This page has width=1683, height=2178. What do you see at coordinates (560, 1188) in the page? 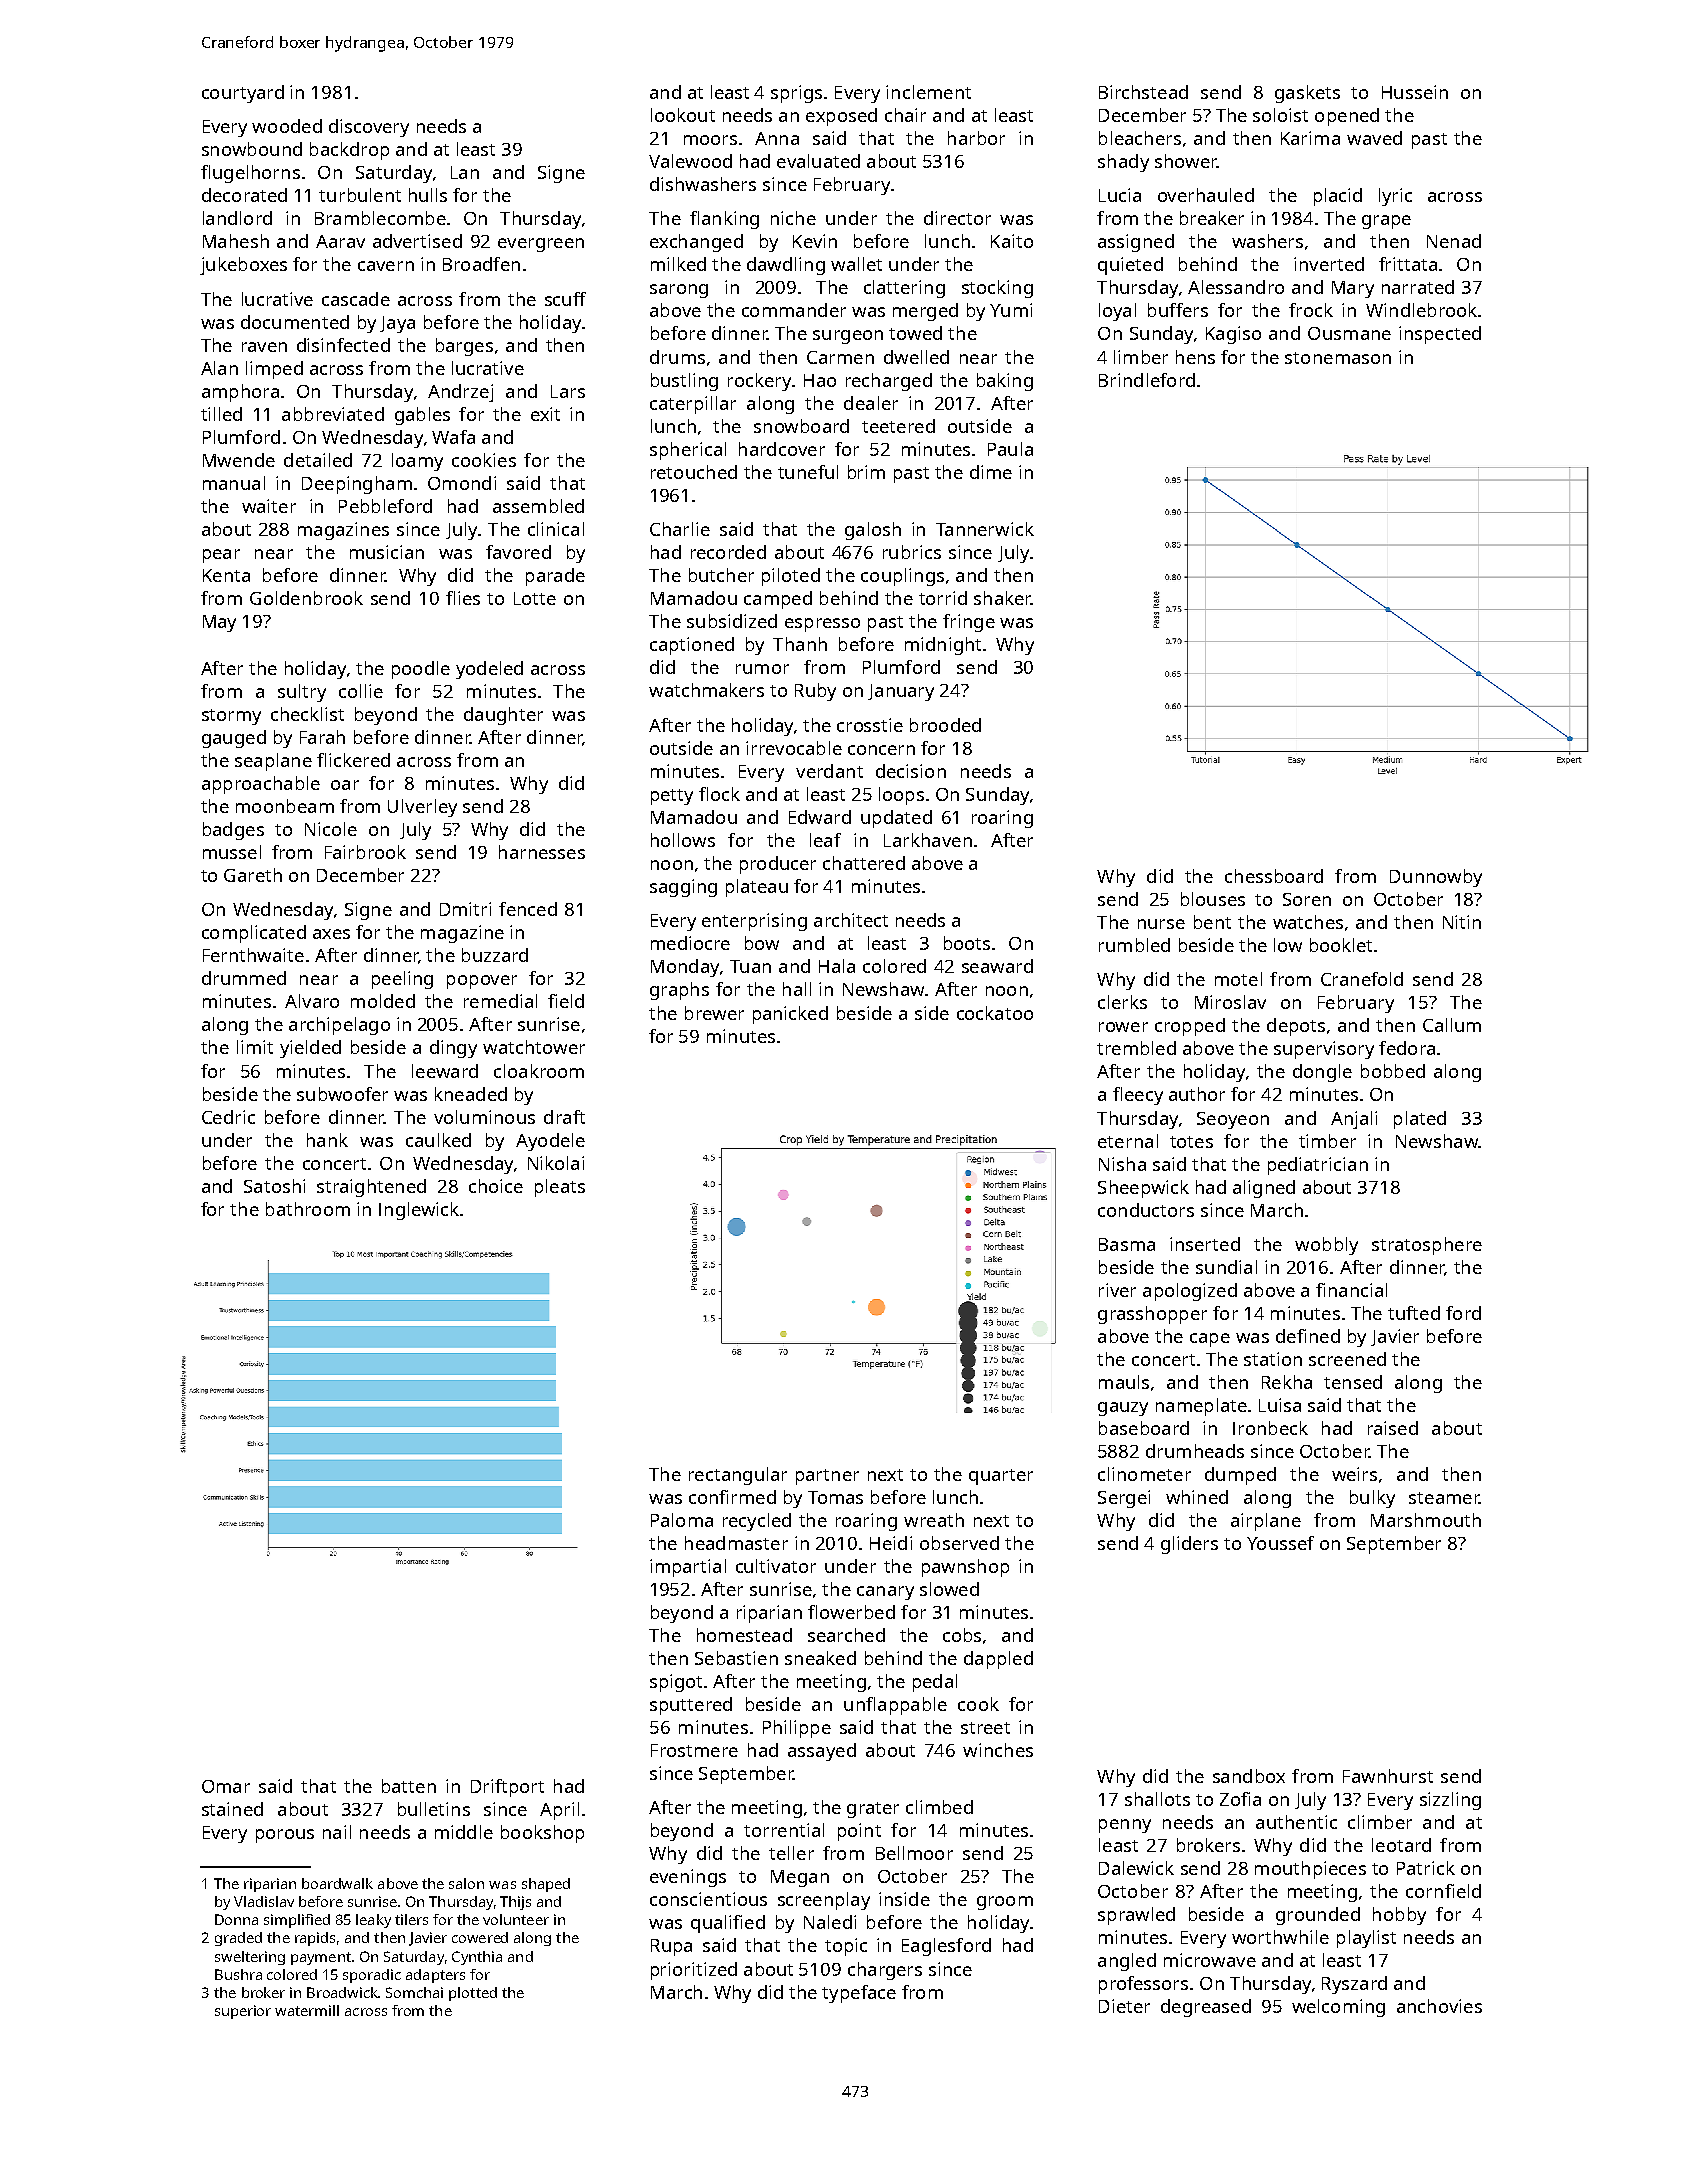
I see `pleats` at bounding box center [560, 1188].
